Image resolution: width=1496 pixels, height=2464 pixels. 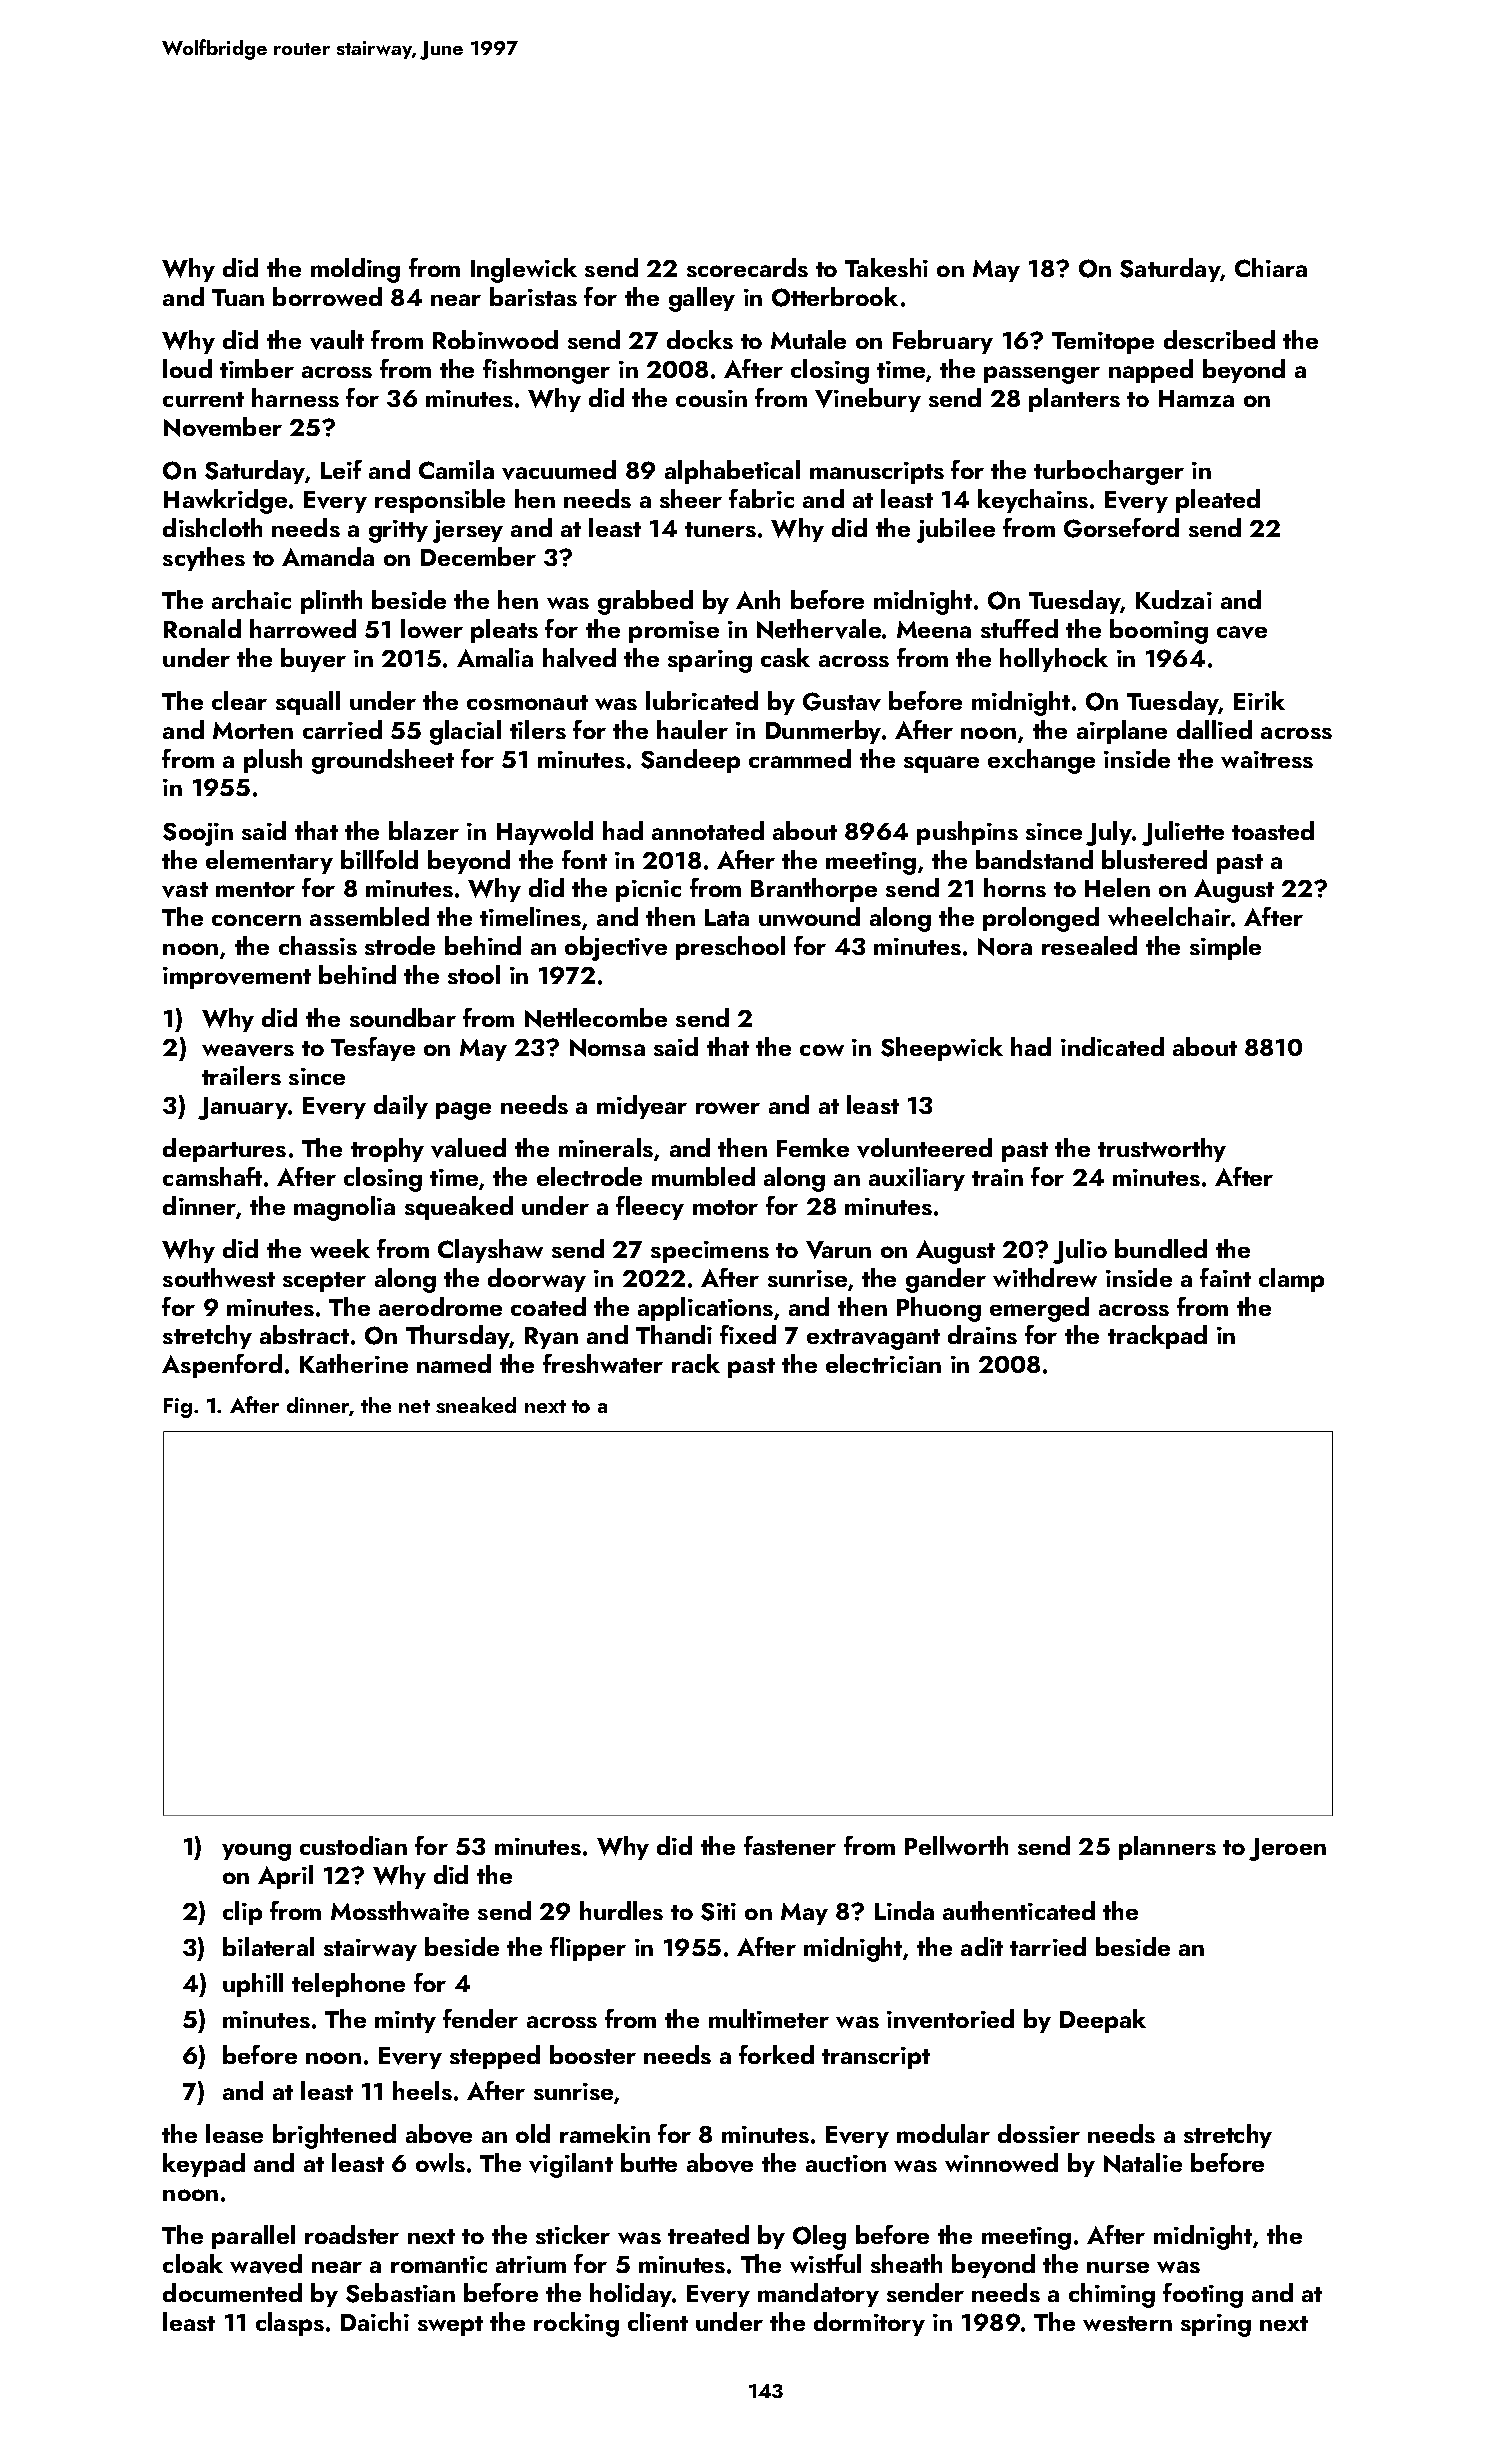 I want to click on western, so click(x=1127, y=2323).
